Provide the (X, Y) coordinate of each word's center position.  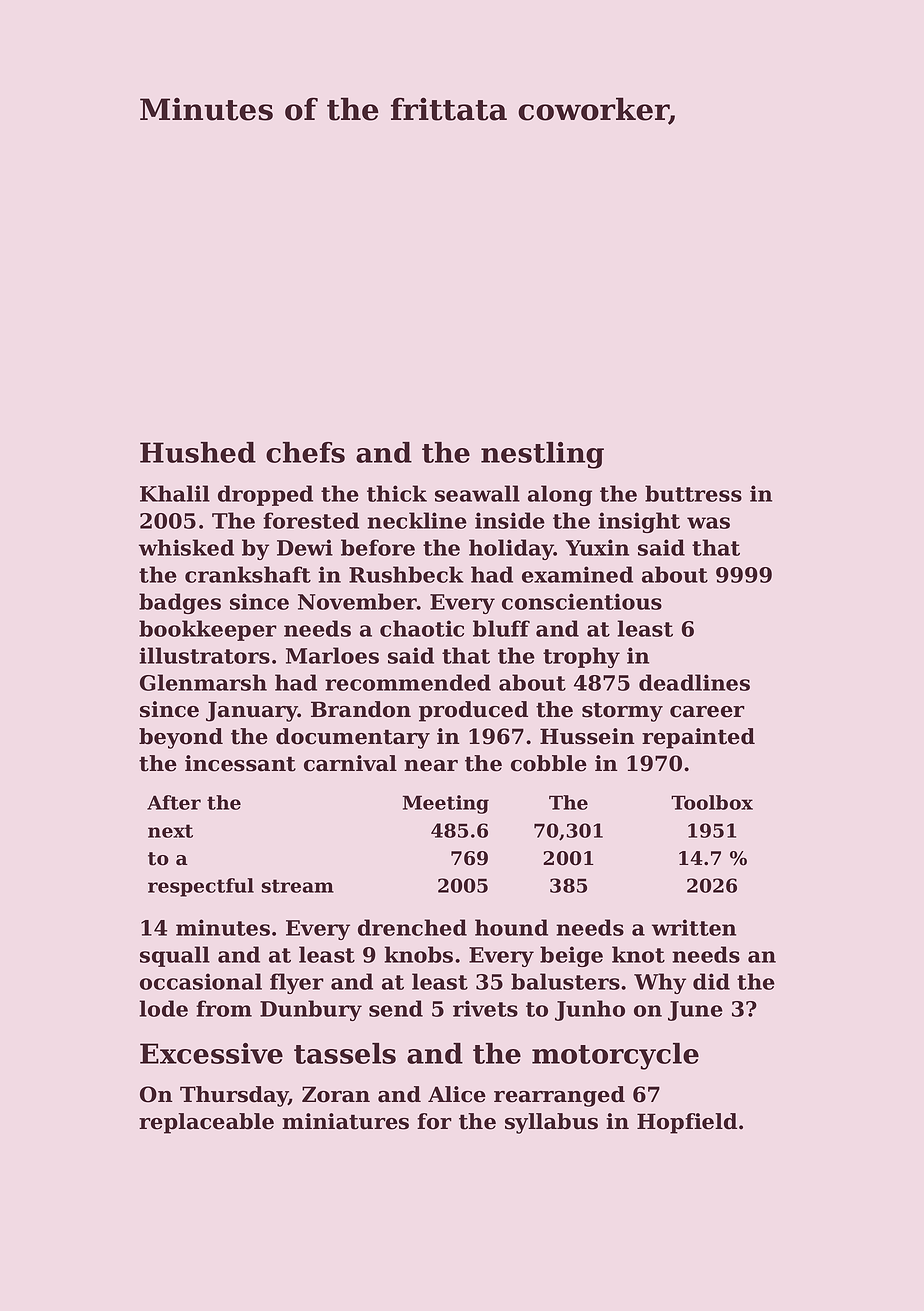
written (694, 927)
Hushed (198, 452)
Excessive (211, 1053)
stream (298, 886)
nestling (542, 455)
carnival (350, 763)
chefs (305, 452)
